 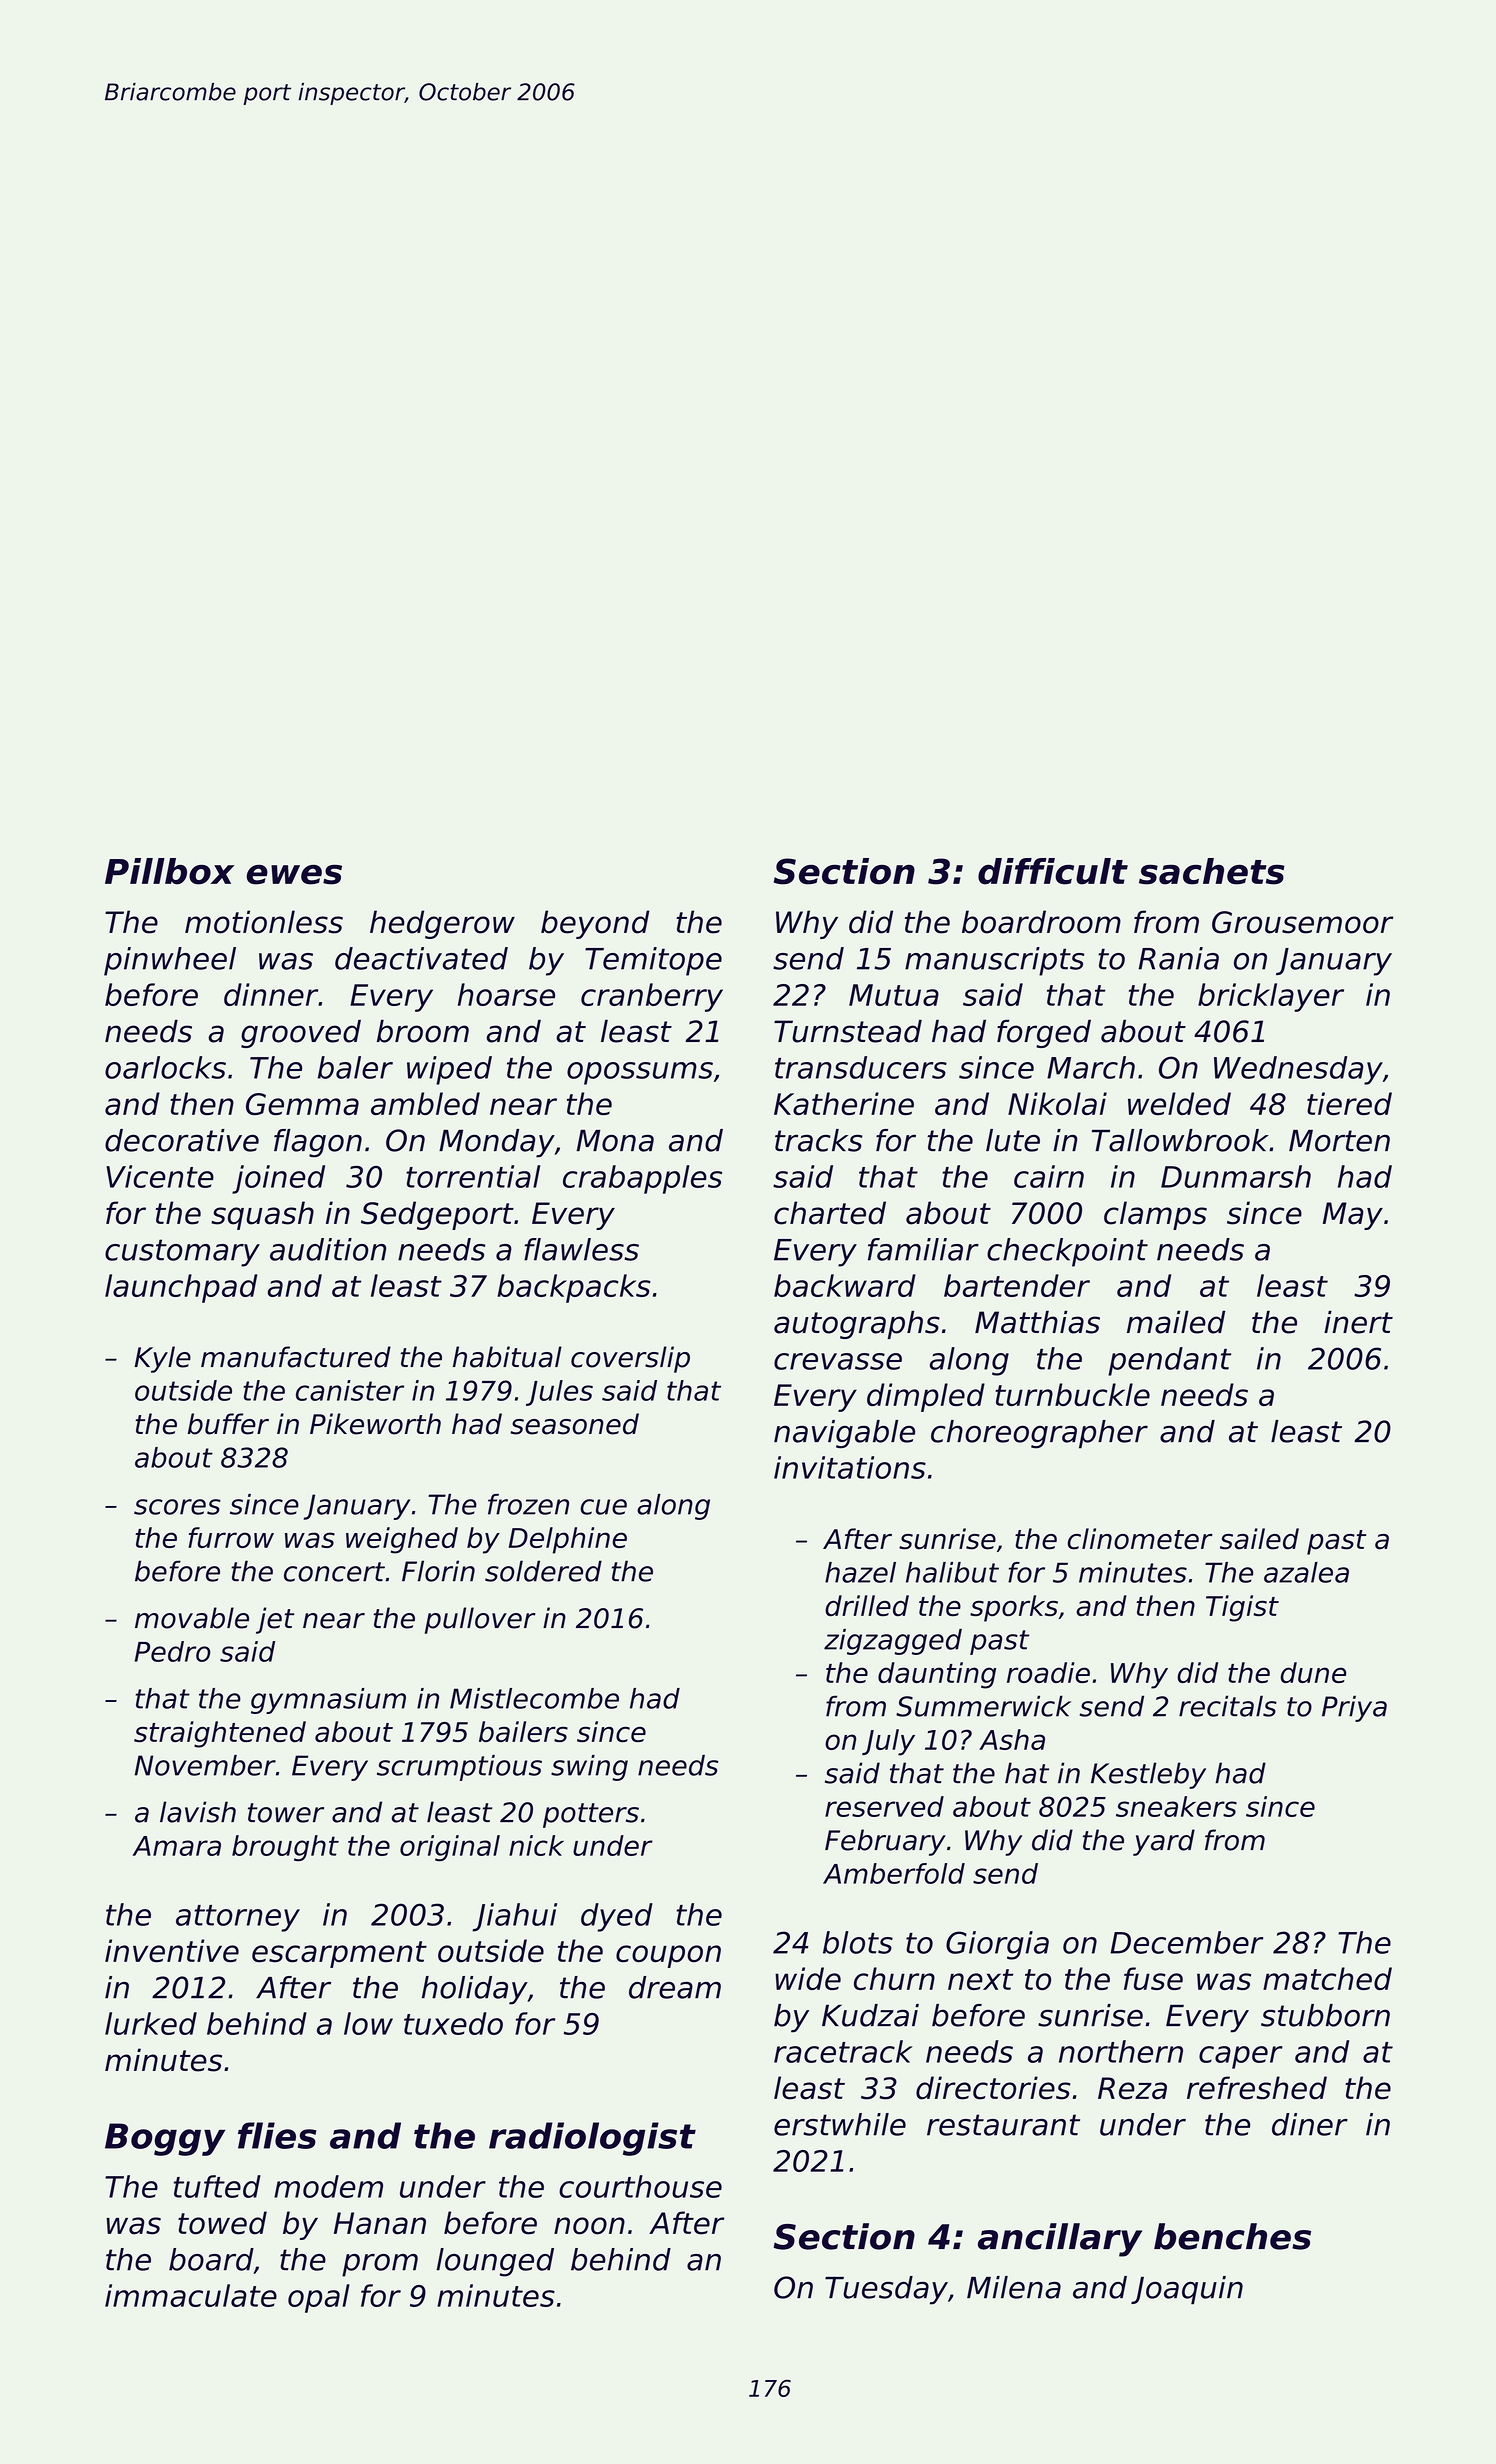 What do you see at coordinates (534, 1698) in the screenshot?
I see `Mistlecombe` at bounding box center [534, 1698].
